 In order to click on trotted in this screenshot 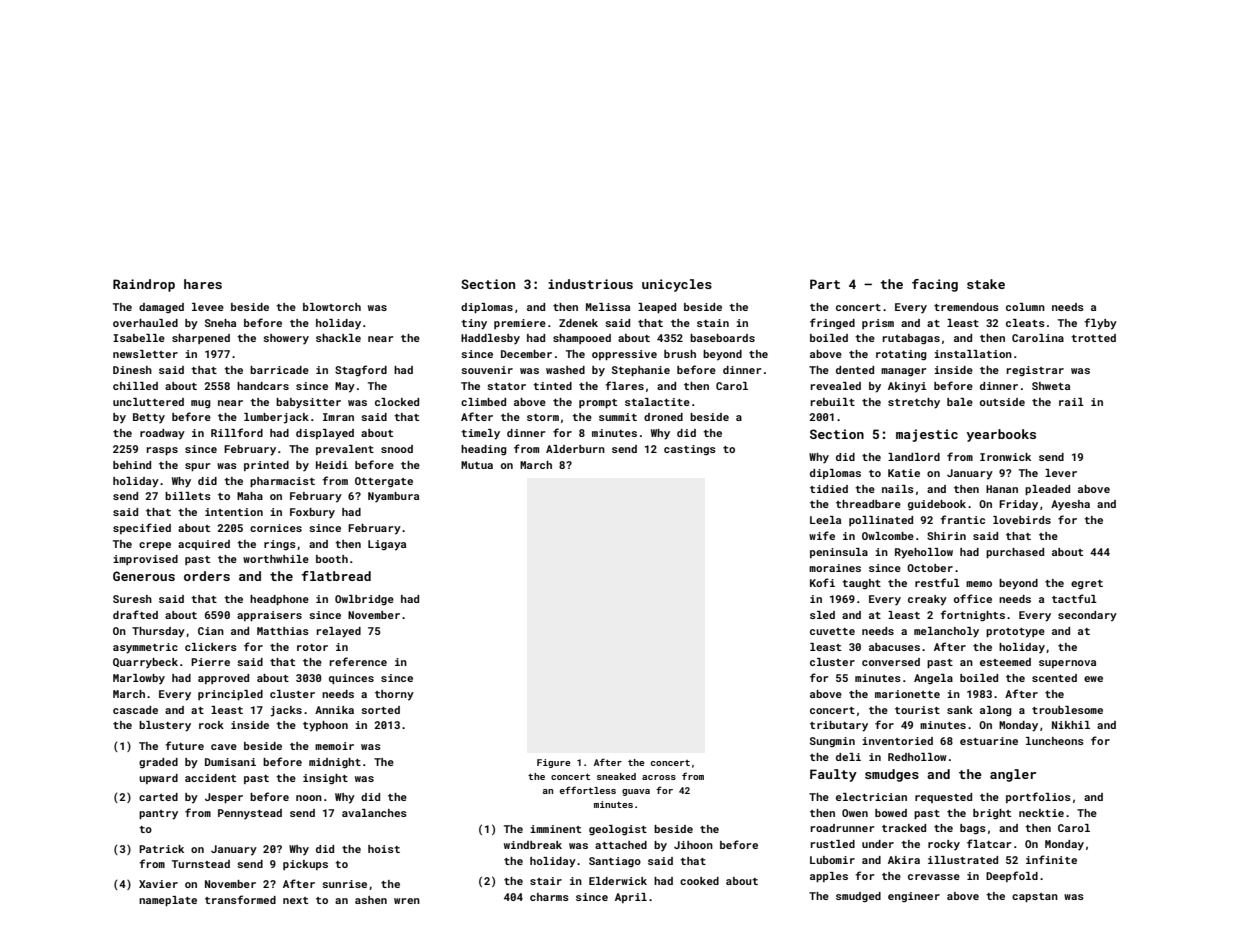, I will do `click(1093, 338)`.
